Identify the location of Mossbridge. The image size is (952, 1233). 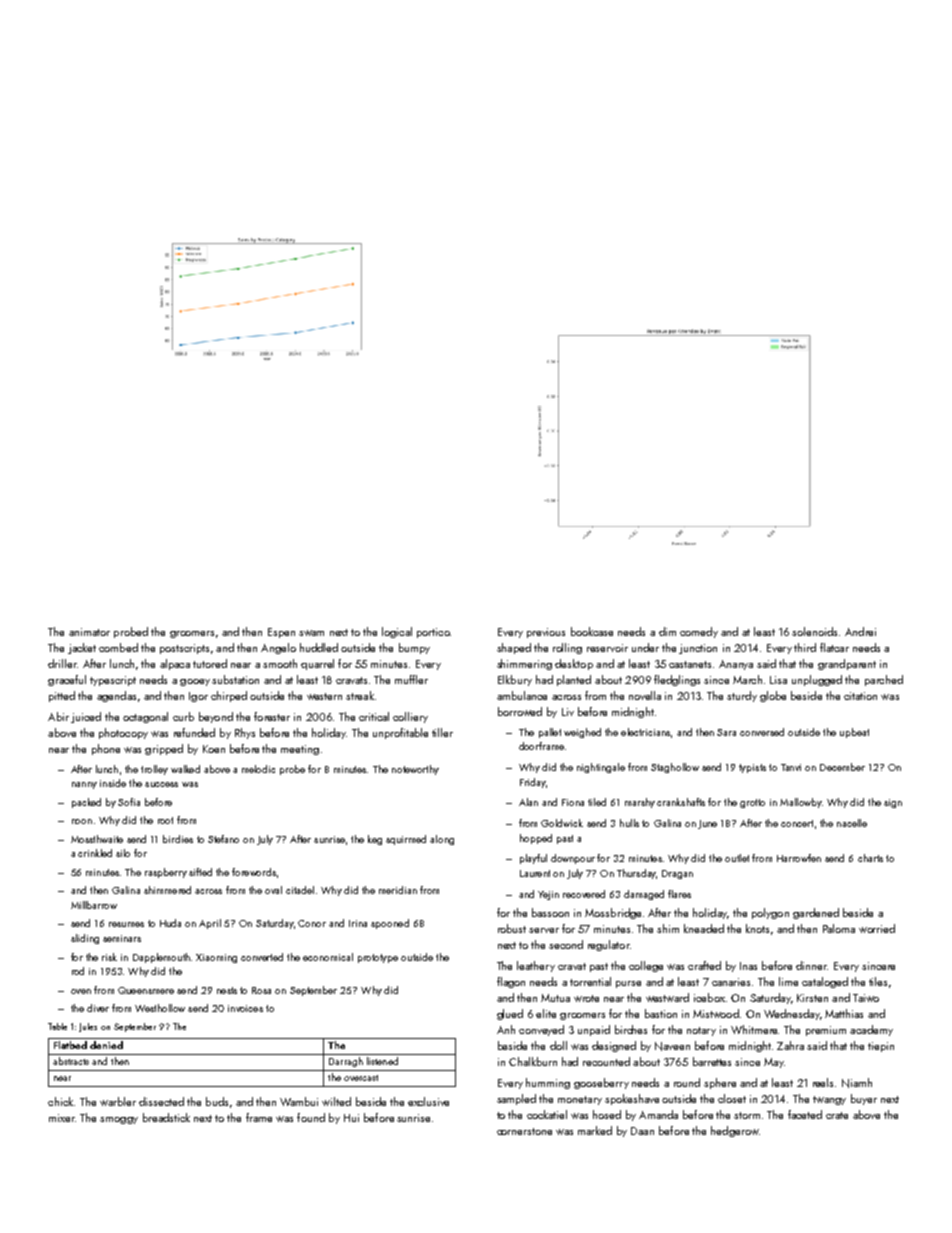
(613, 913).
